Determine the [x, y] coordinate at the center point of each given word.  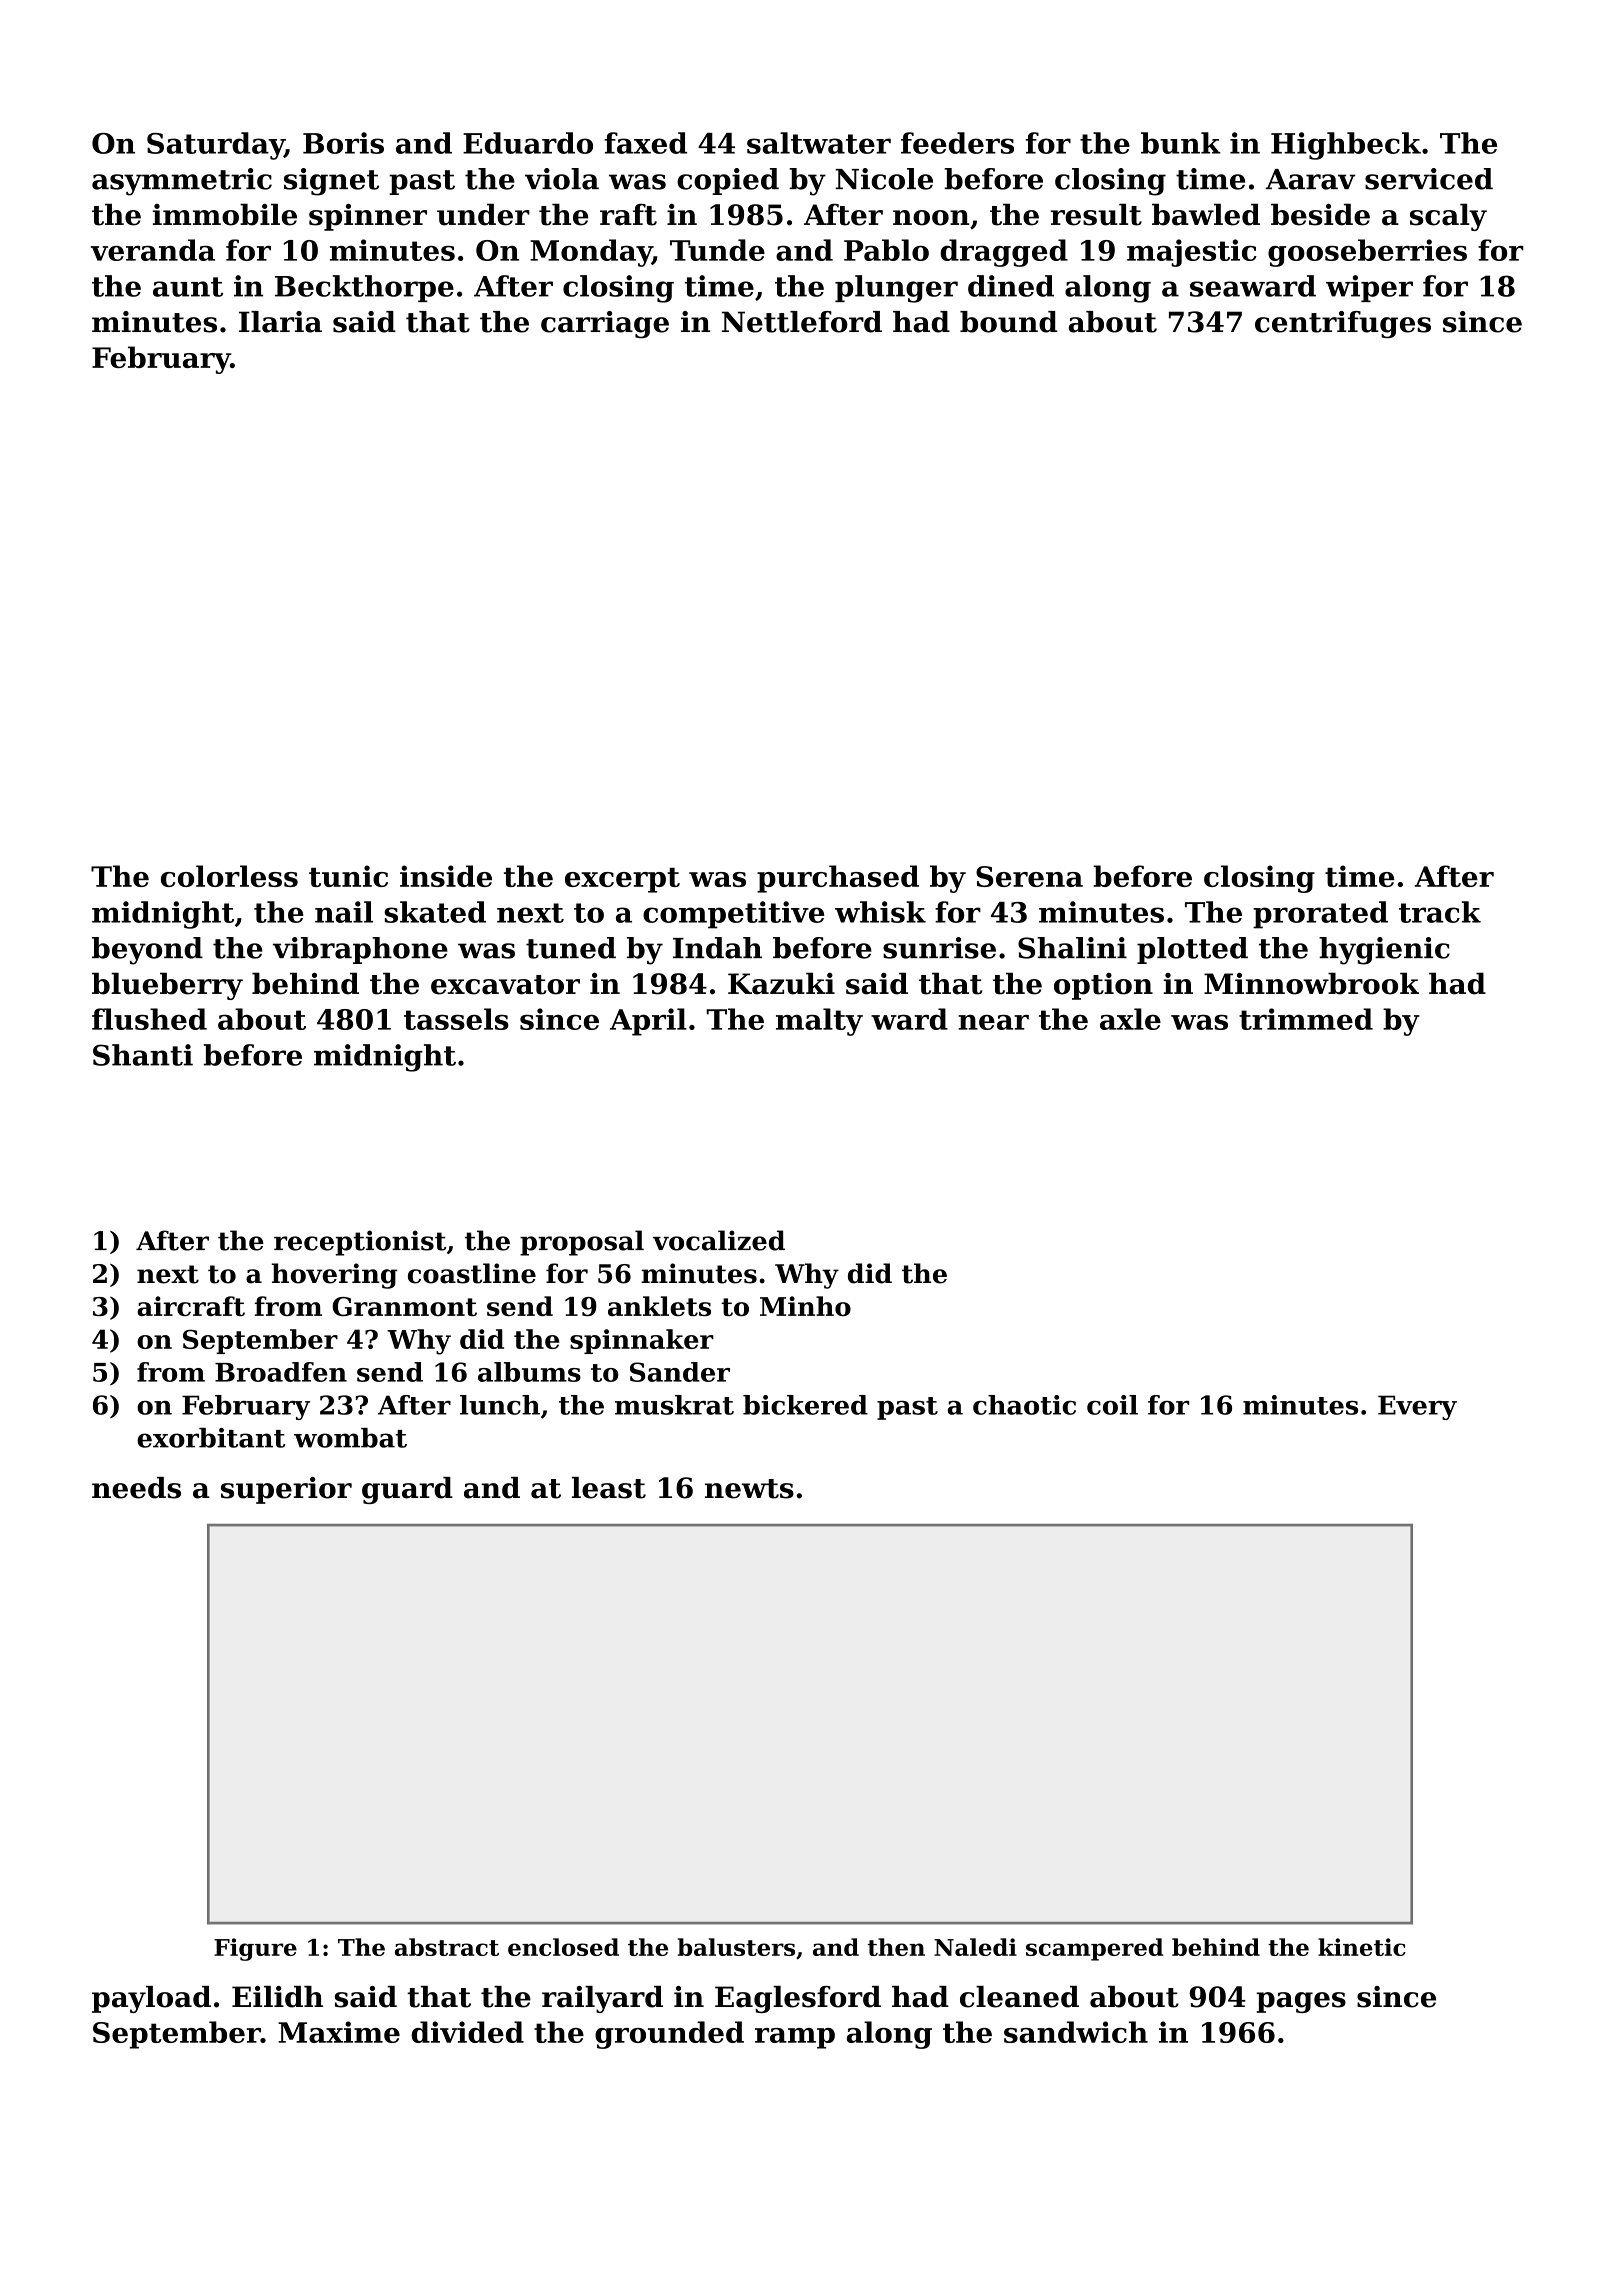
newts [749, 1489]
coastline [472, 1273]
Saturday [215, 146]
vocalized [719, 1240]
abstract [447, 1947]
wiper [1369, 288]
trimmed [1306, 1019]
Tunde [717, 250]
